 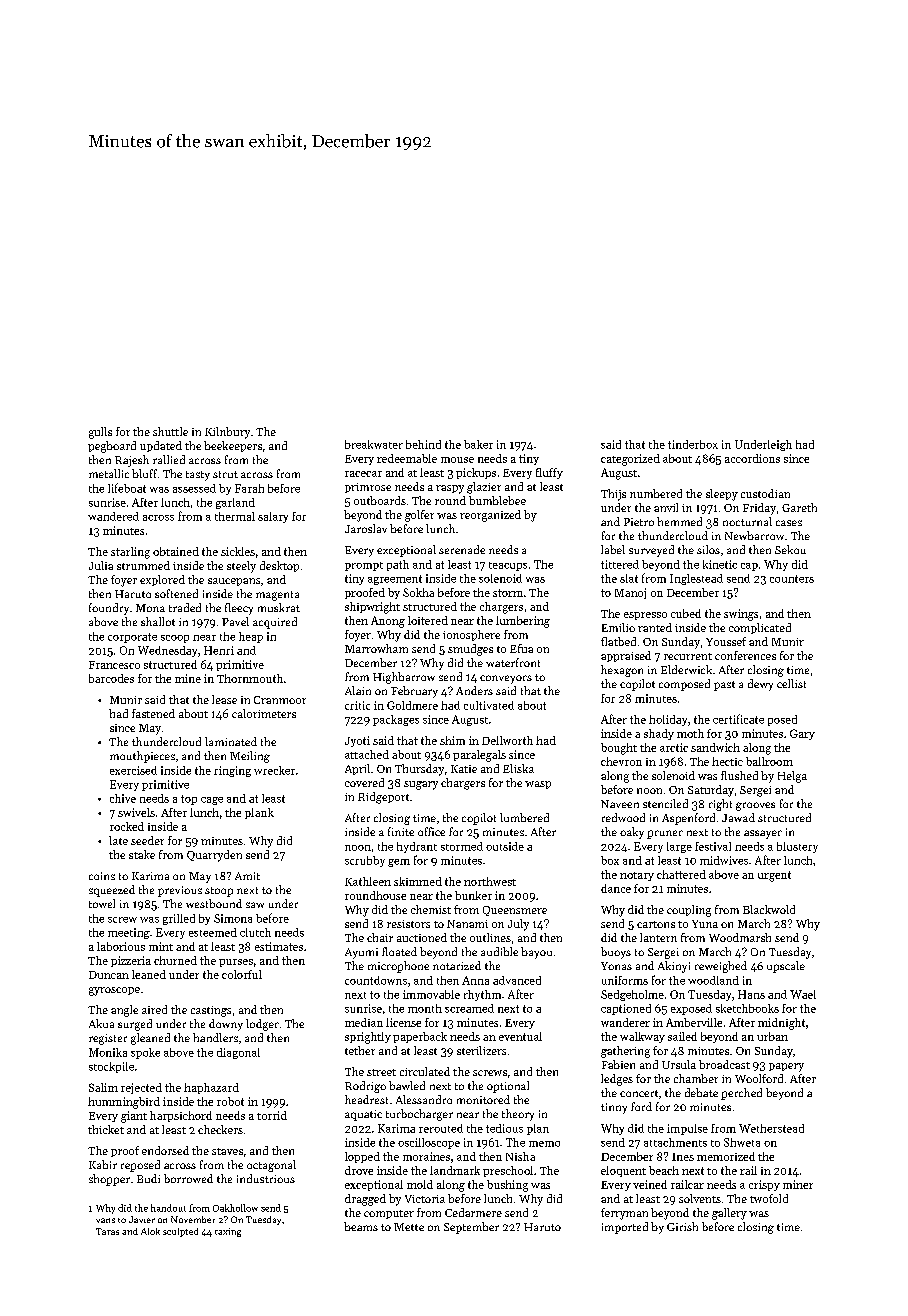 I want to click on lifeboat, so click(x=127, y=488).
